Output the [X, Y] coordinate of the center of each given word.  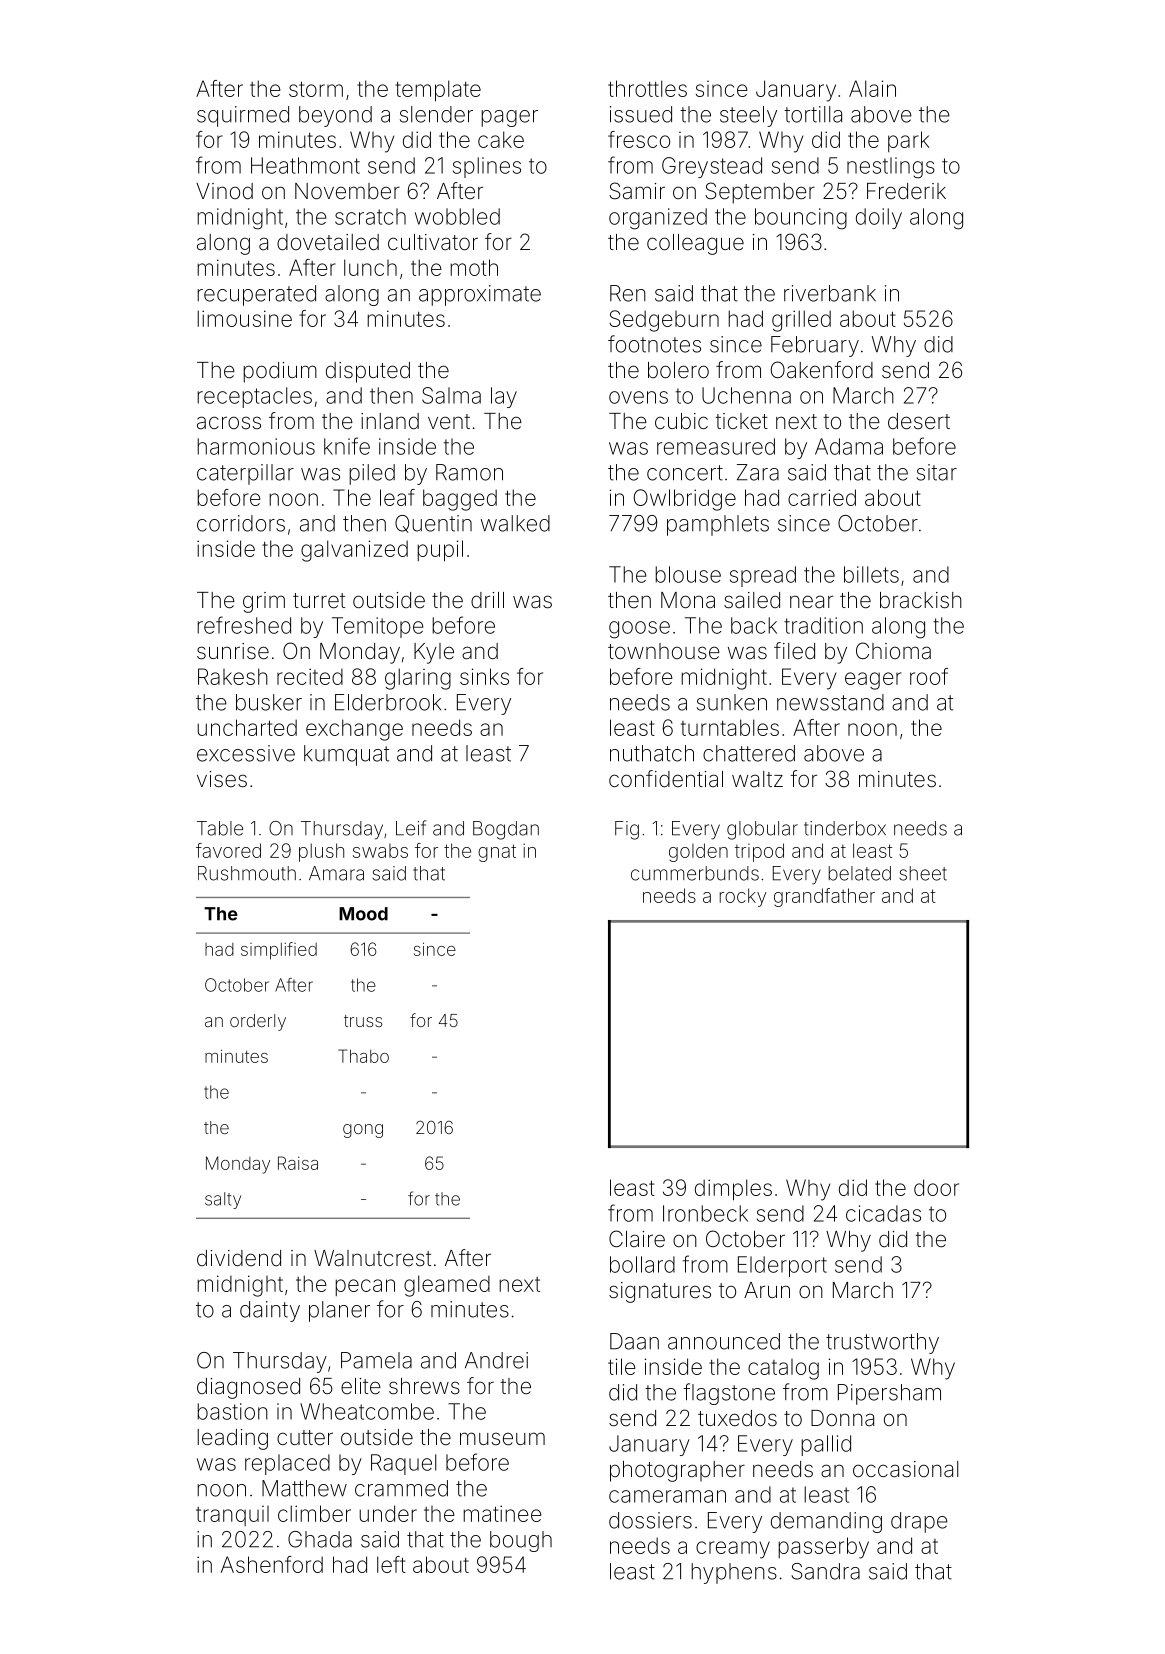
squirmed [243, 116]
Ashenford [272, 1564]
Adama [849, 446]
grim [264, 602]
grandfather [824, 897]
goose [639, 630]
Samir [637, 191]
